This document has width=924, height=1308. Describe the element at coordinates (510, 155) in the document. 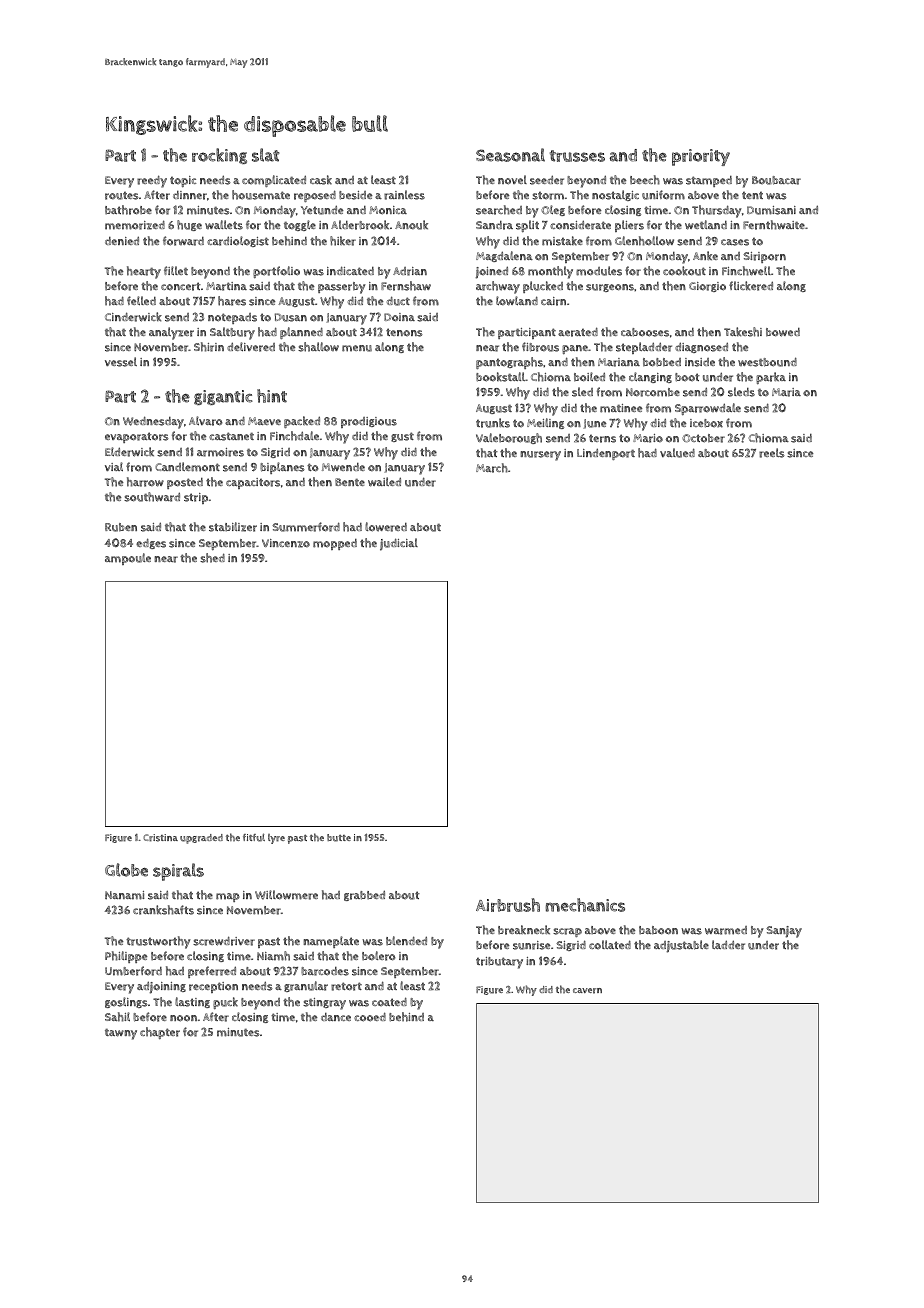

I see `Seasonal` at that location.
